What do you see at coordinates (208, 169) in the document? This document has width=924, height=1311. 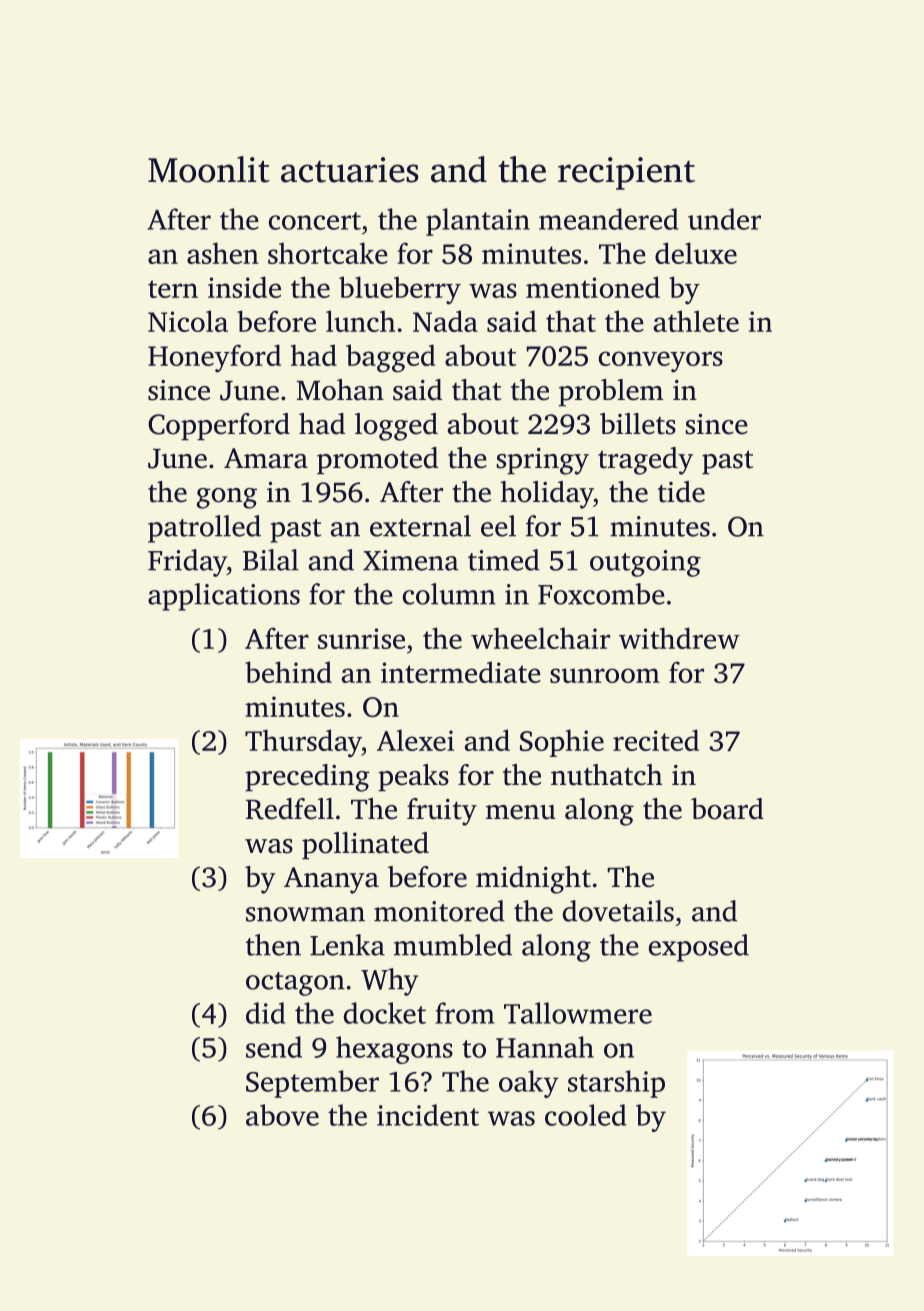 I see `Moonlit` at bounding box center [208, 169].
